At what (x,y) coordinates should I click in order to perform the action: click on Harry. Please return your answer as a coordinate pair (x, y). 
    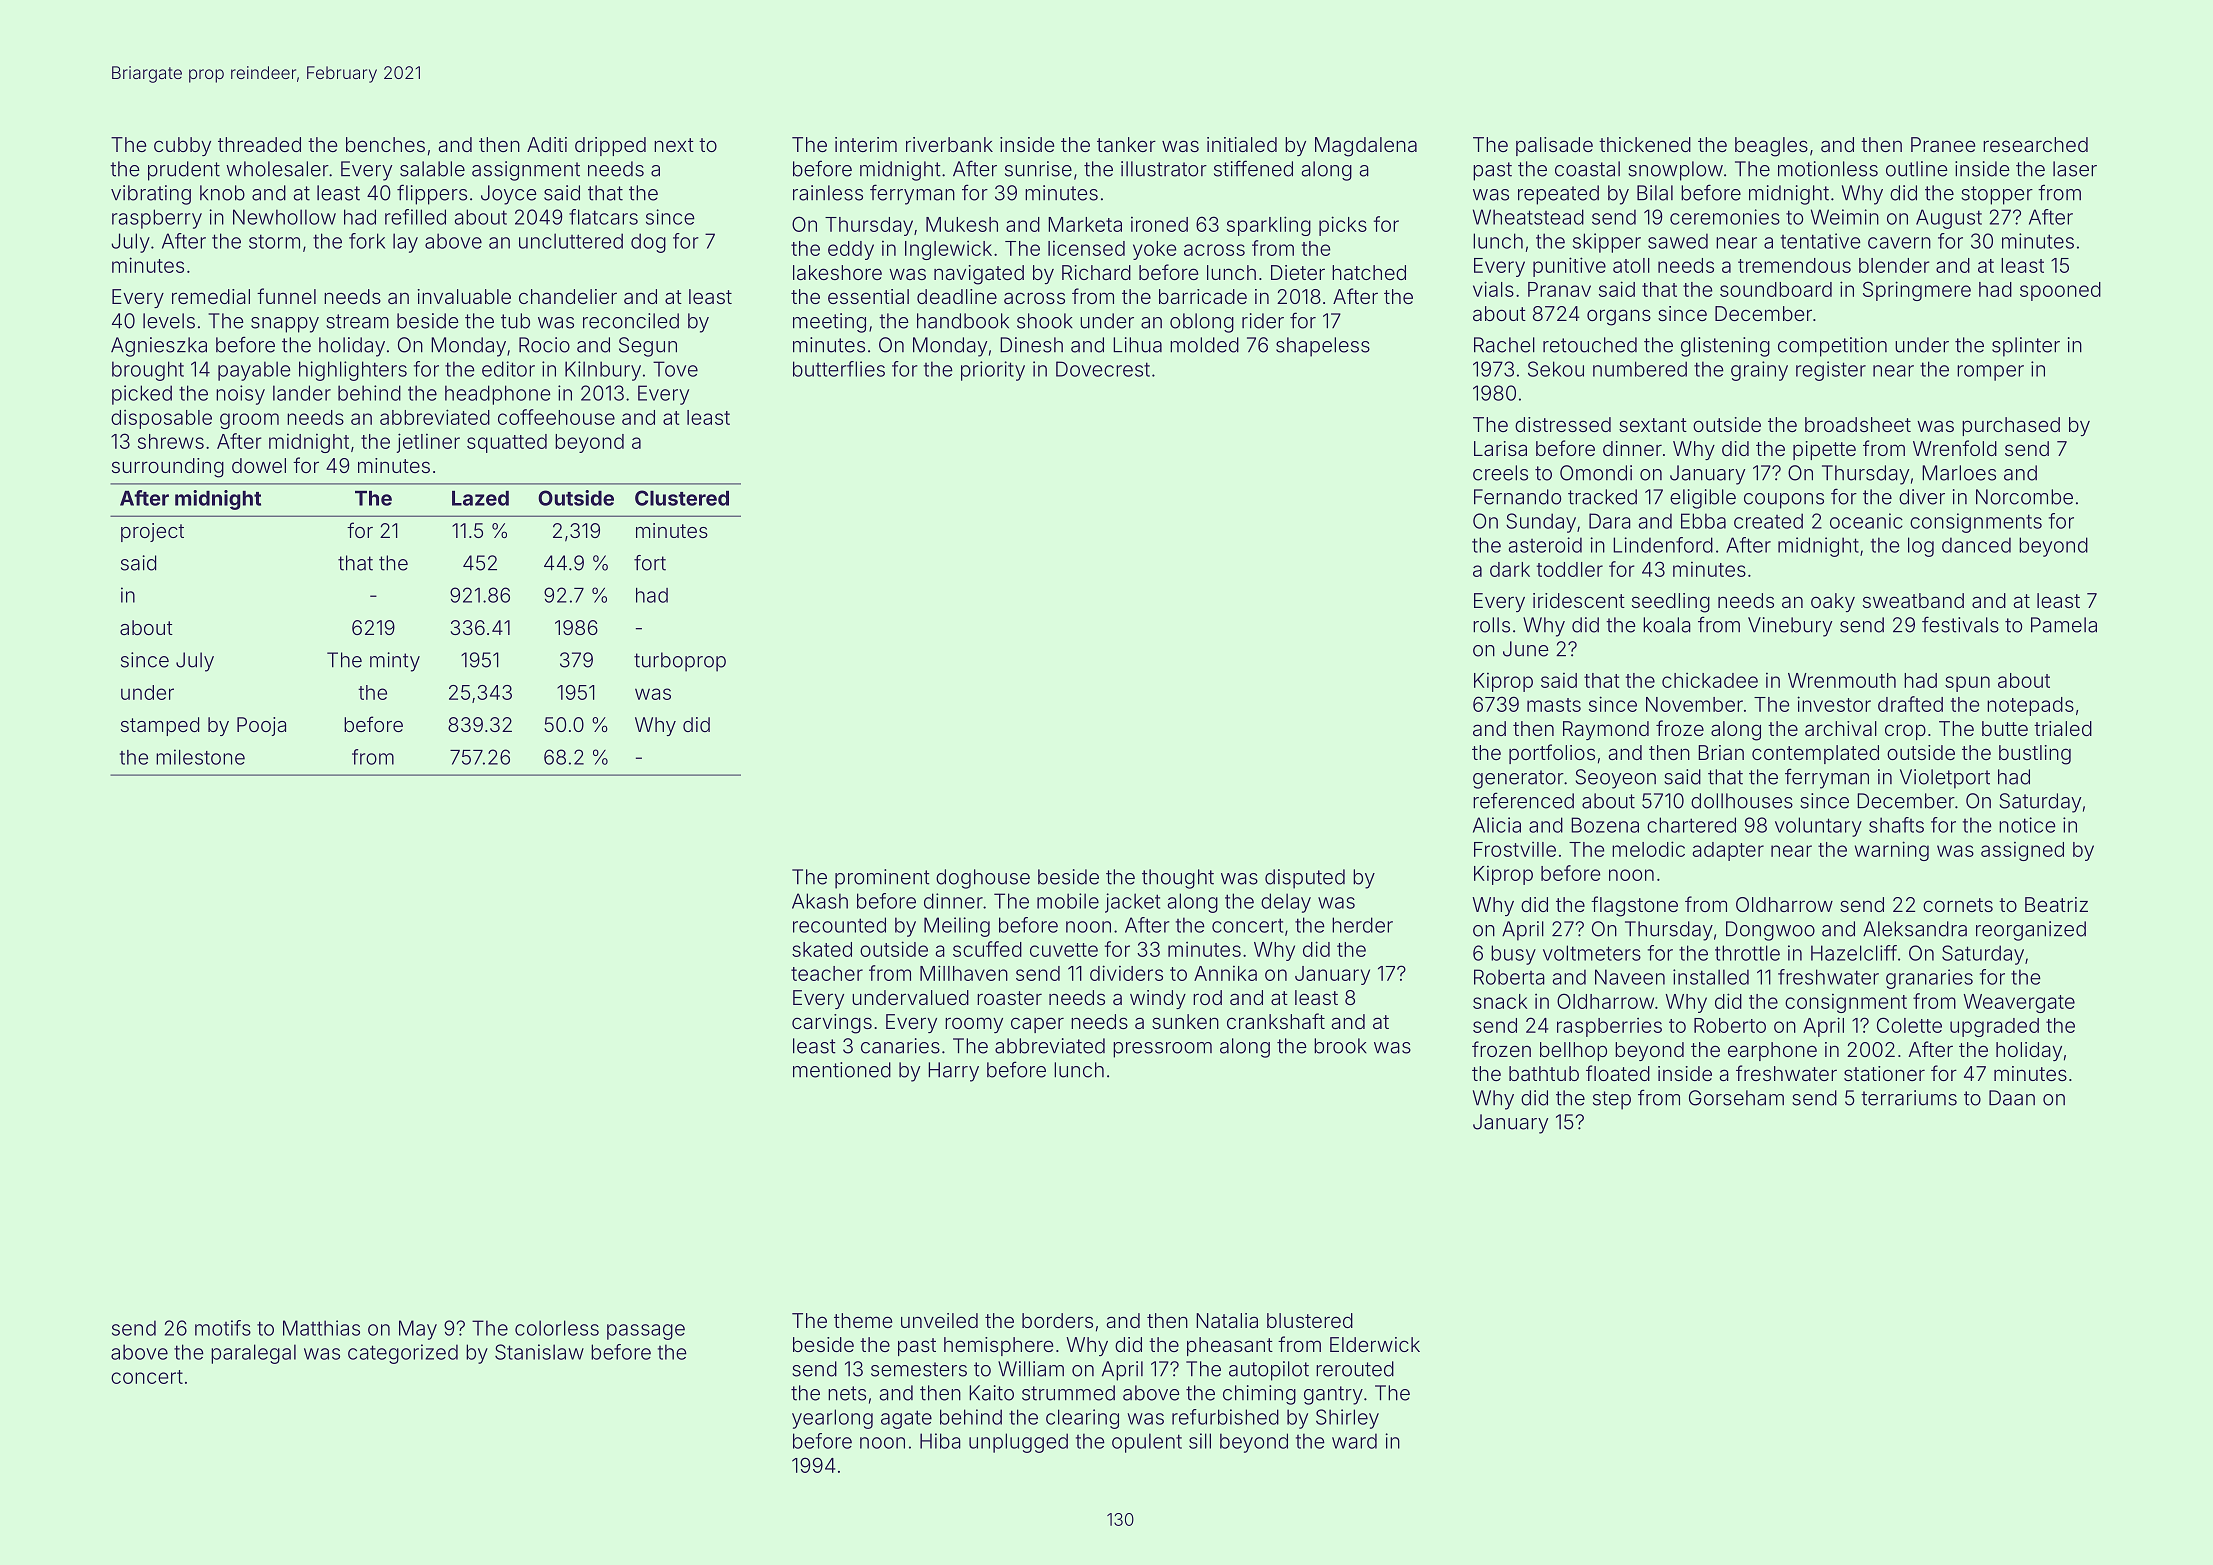
    Looking at the image, I should click on (953, 1072).
